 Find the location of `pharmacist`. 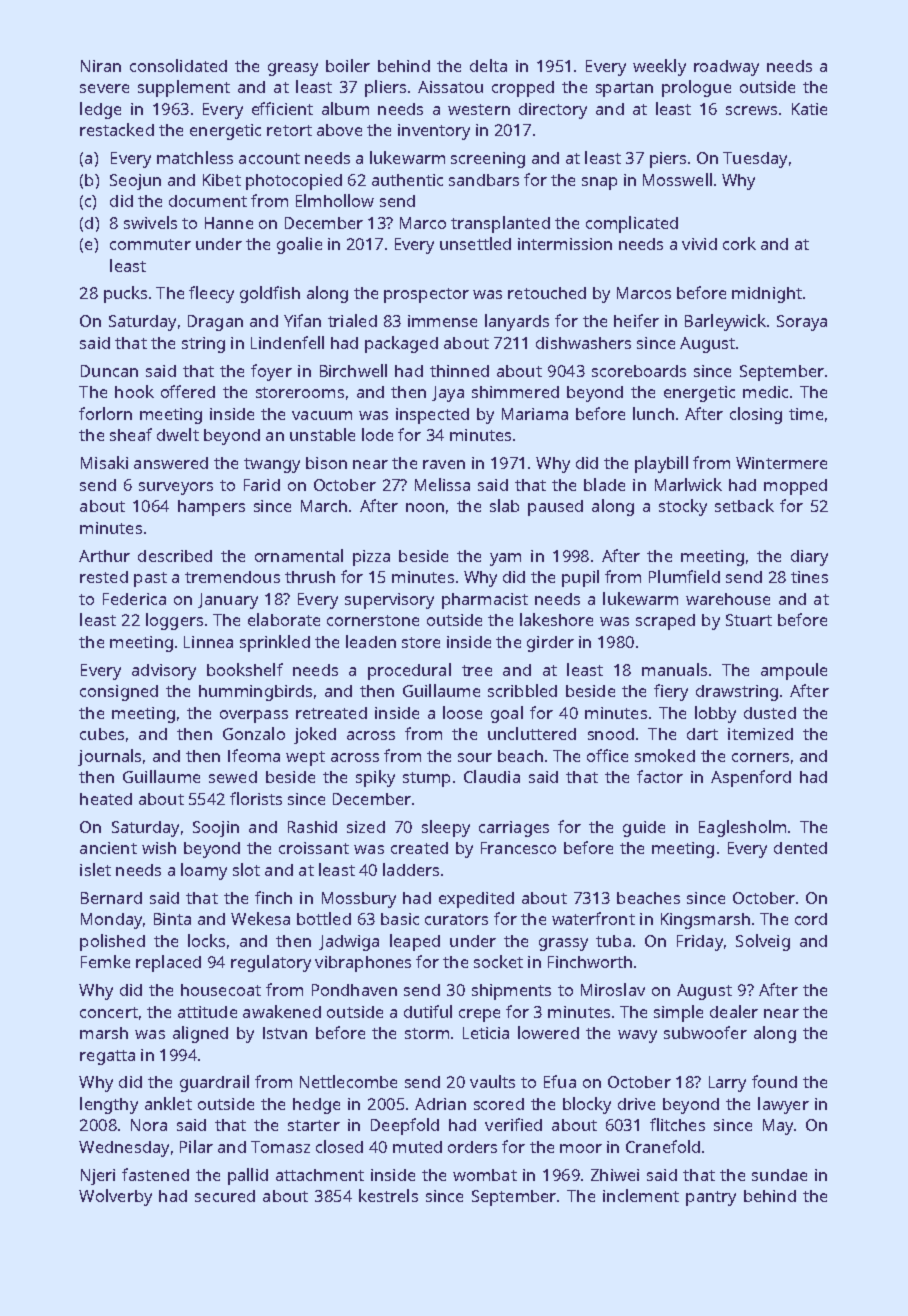

pharmacist is located at coordinates (485, 601).
